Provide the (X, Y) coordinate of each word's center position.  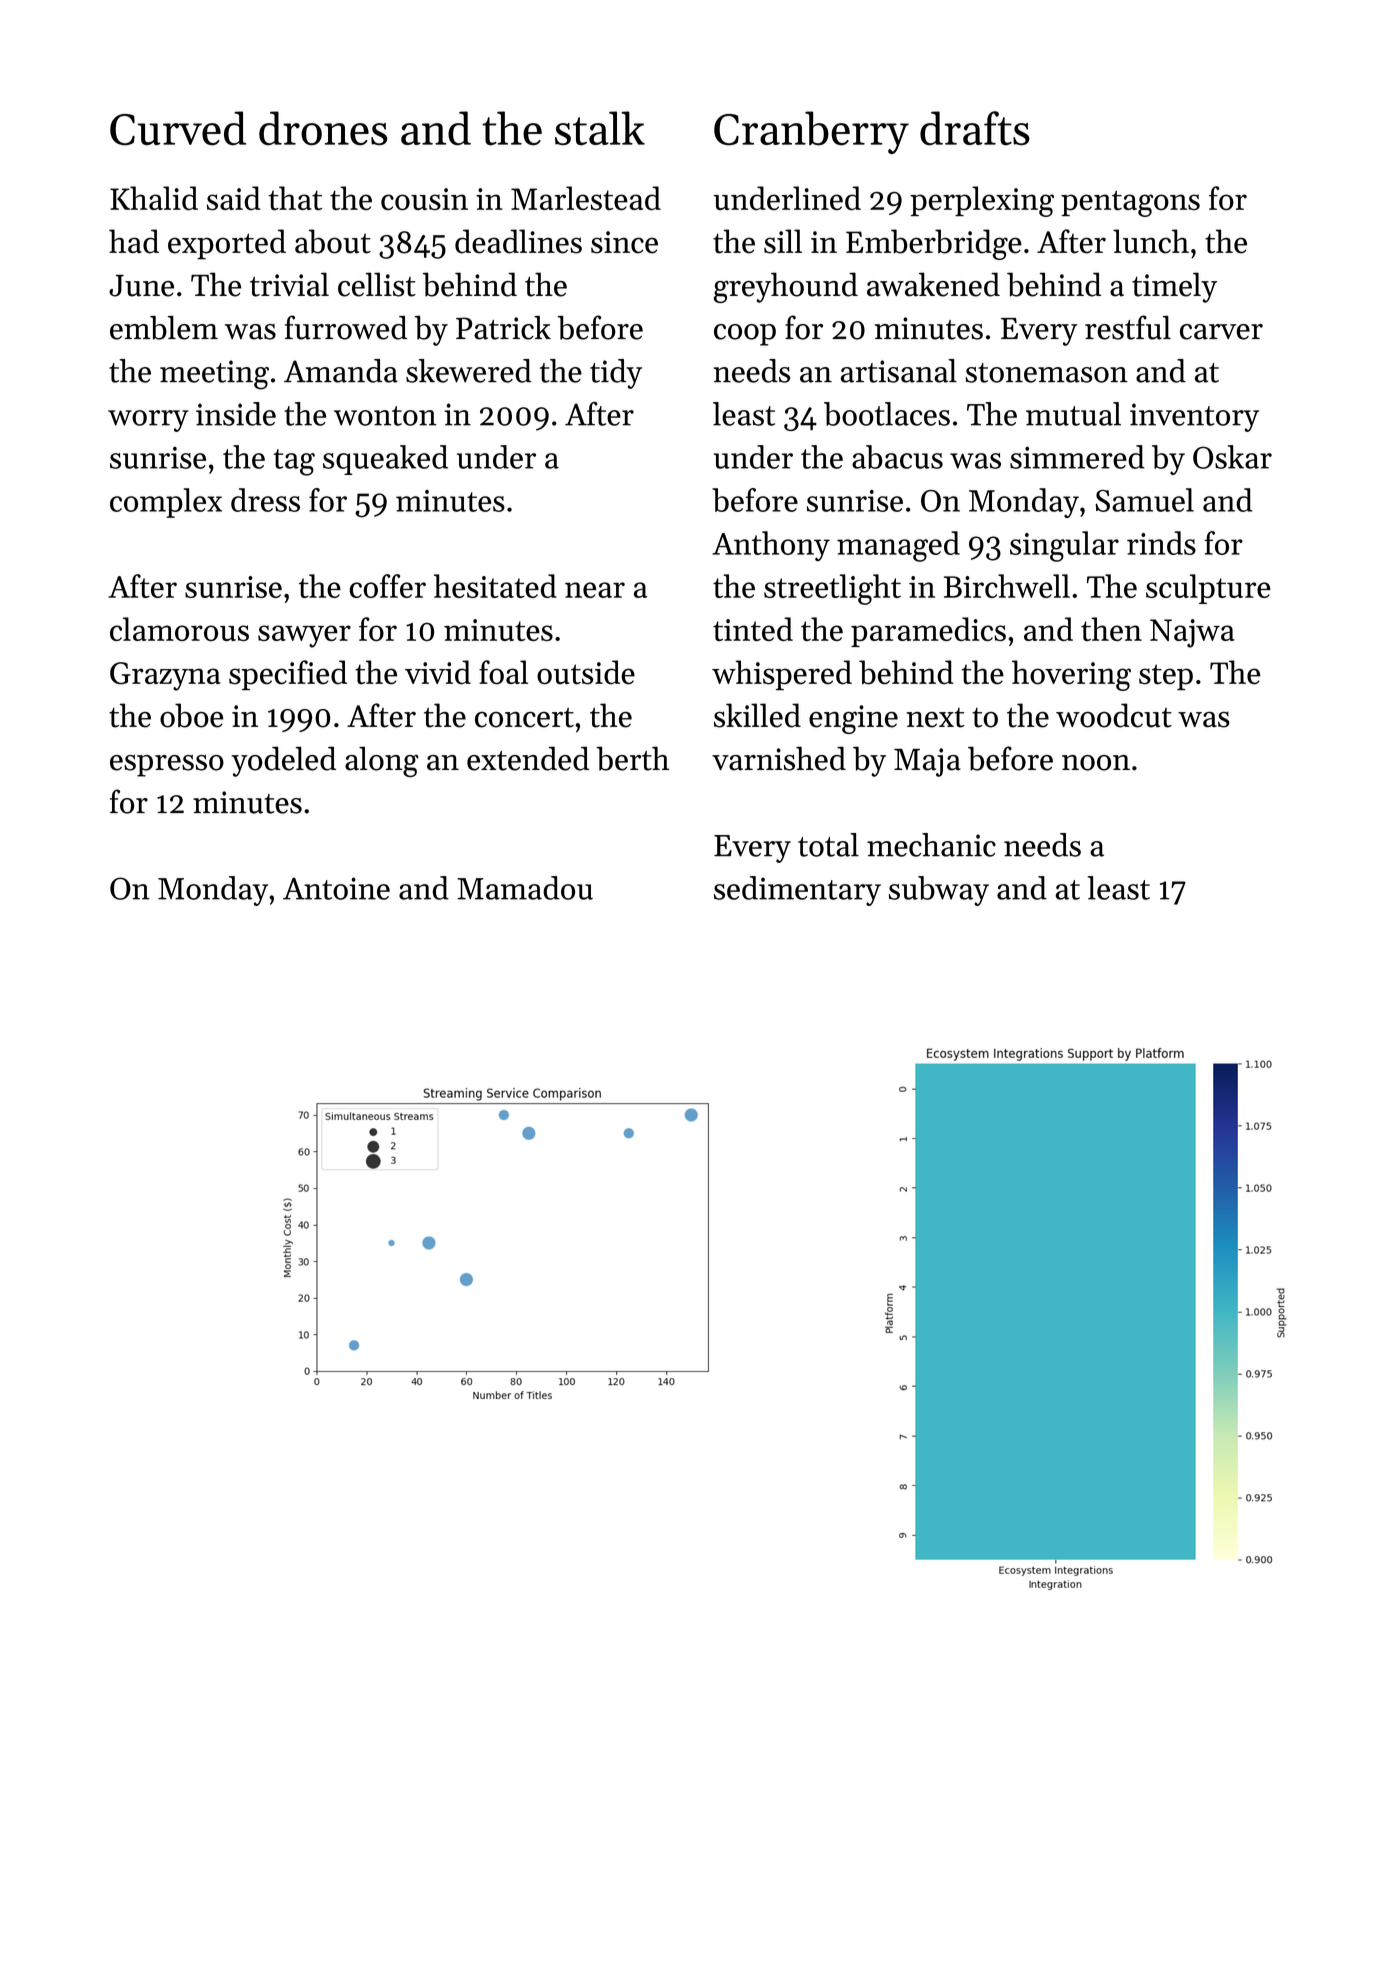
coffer (387, 586)
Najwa (1192, 633)
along (382, 761)
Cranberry (811, 132)
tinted (753, 629)
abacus (897, 457)
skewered (469, 371)
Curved (178, 128)
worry (148, 421)
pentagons (1130, 203)
